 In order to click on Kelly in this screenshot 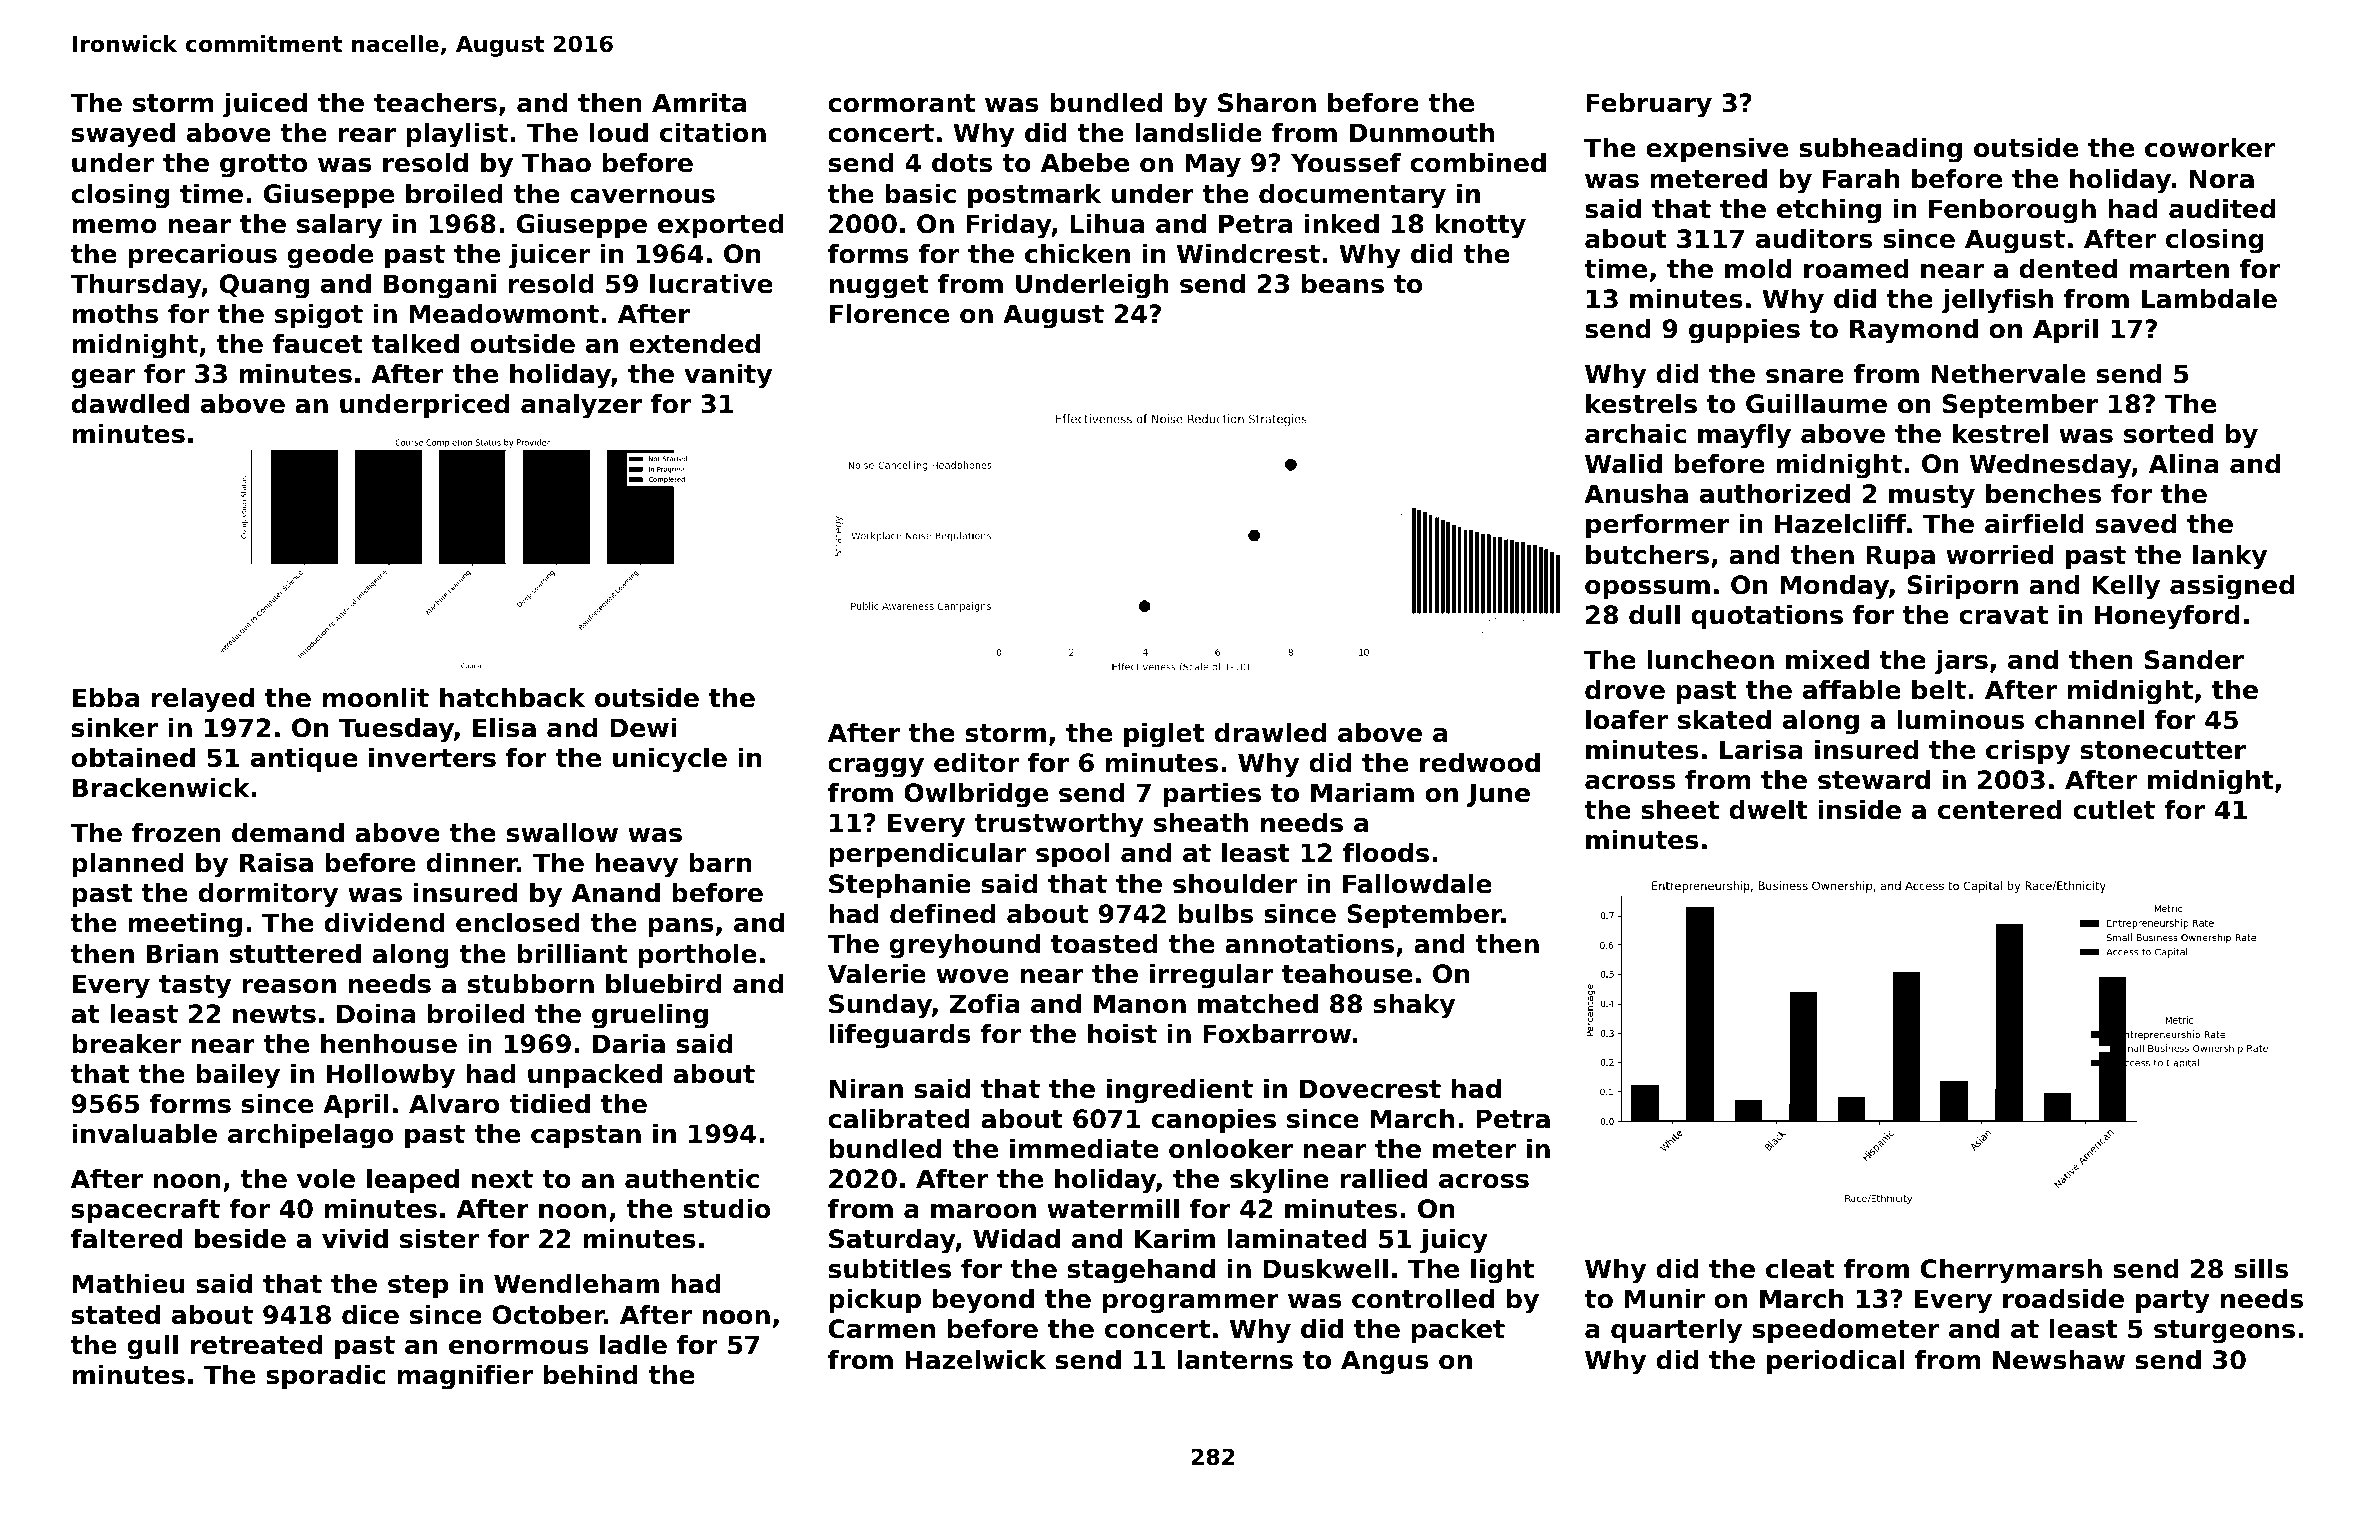, I will do `click(2126, 587)`.
